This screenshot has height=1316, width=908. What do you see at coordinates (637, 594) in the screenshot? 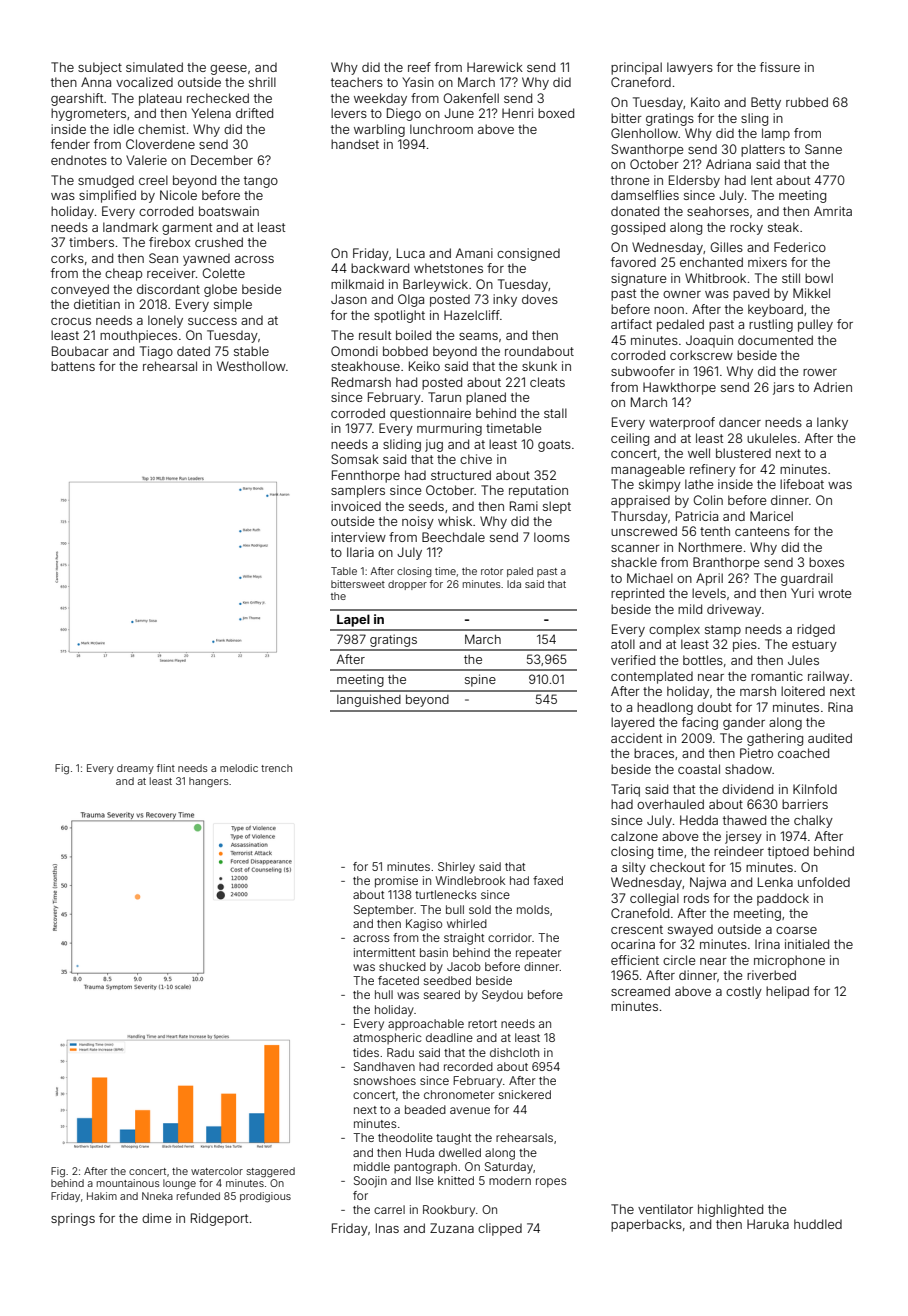
I see `reprinted` at bounding box center [637, 594].
